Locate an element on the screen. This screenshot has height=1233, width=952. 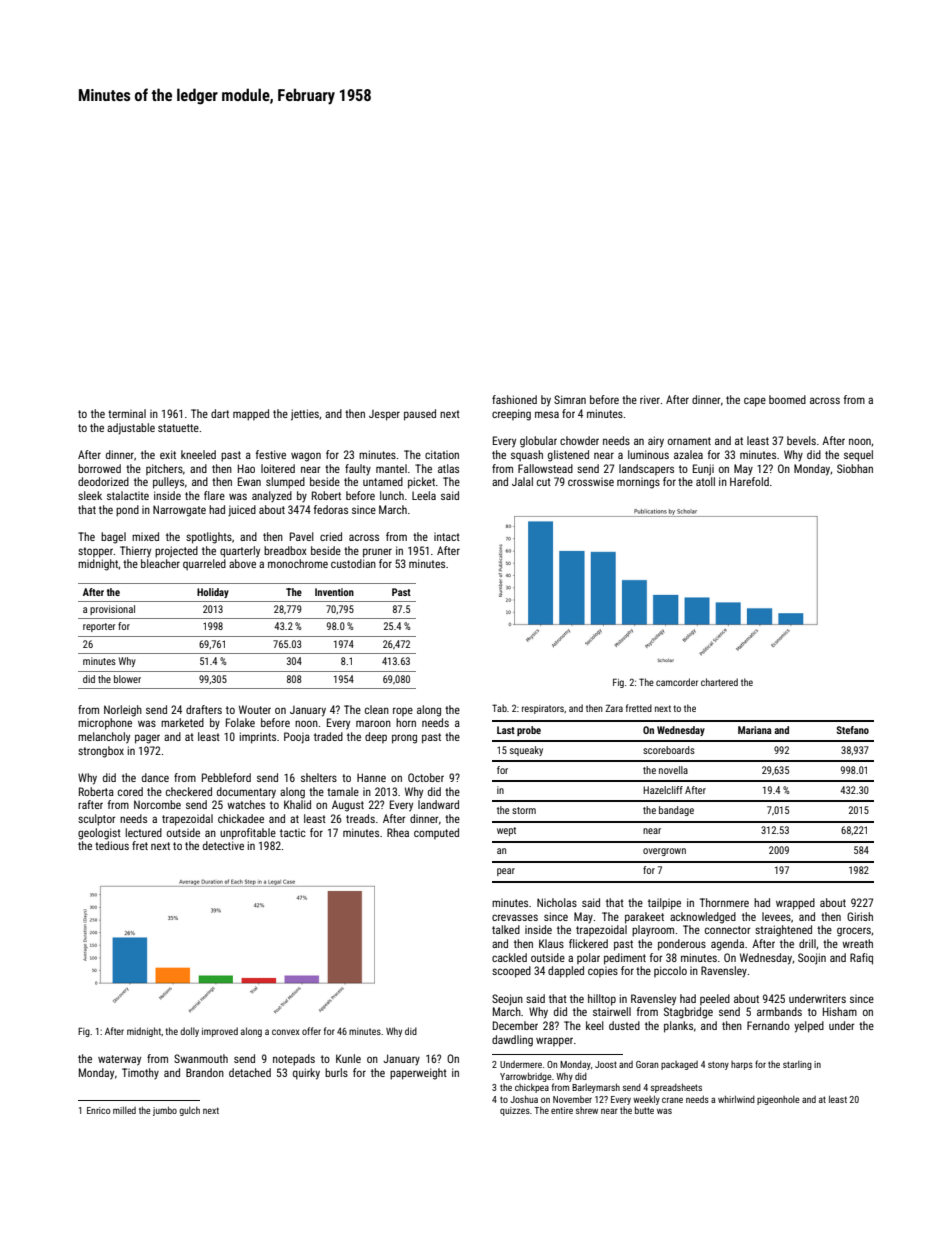
lunch is located at coordinates (392, 495).
